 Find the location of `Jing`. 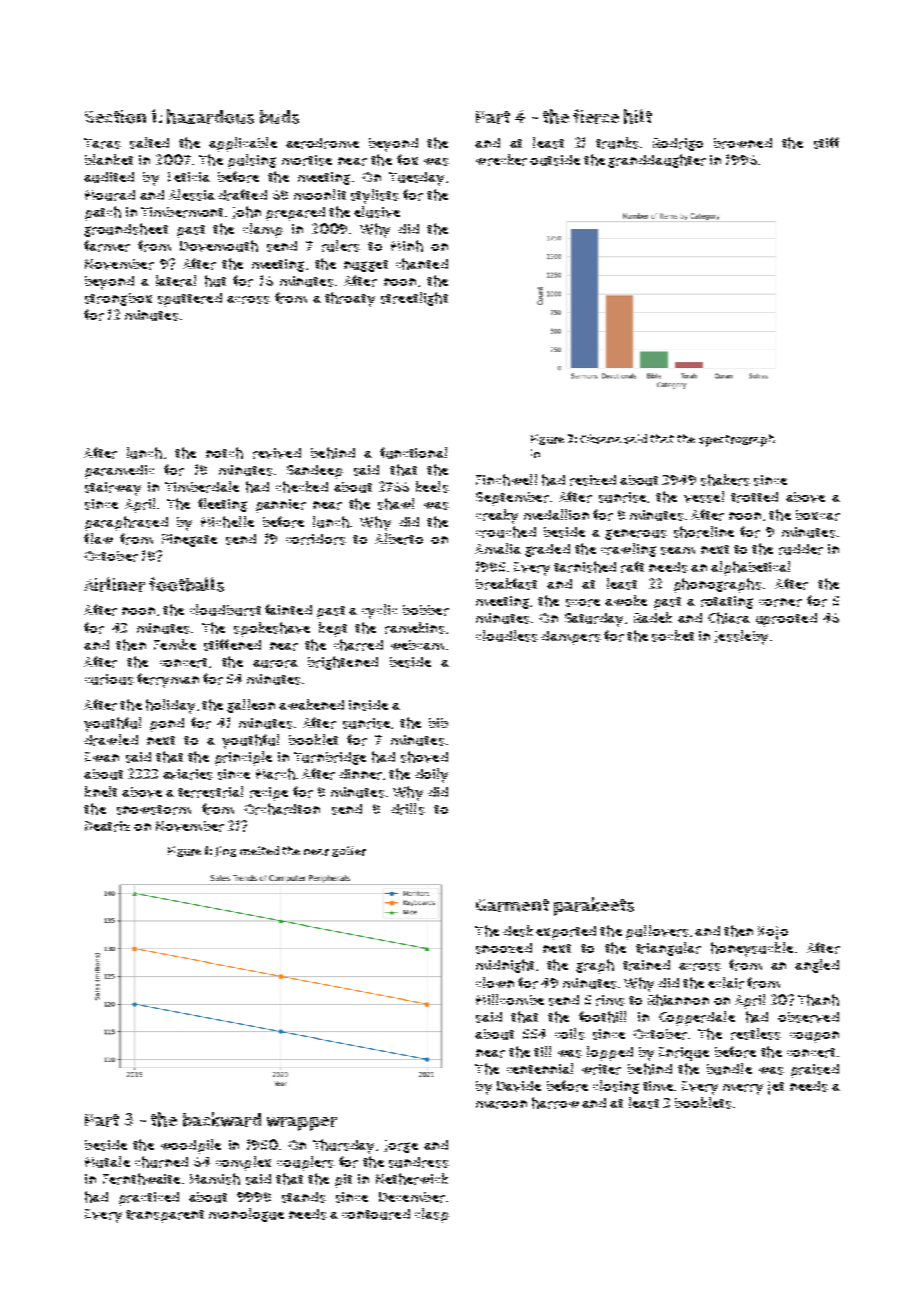

Jing is located at coordinates (225, 851).
